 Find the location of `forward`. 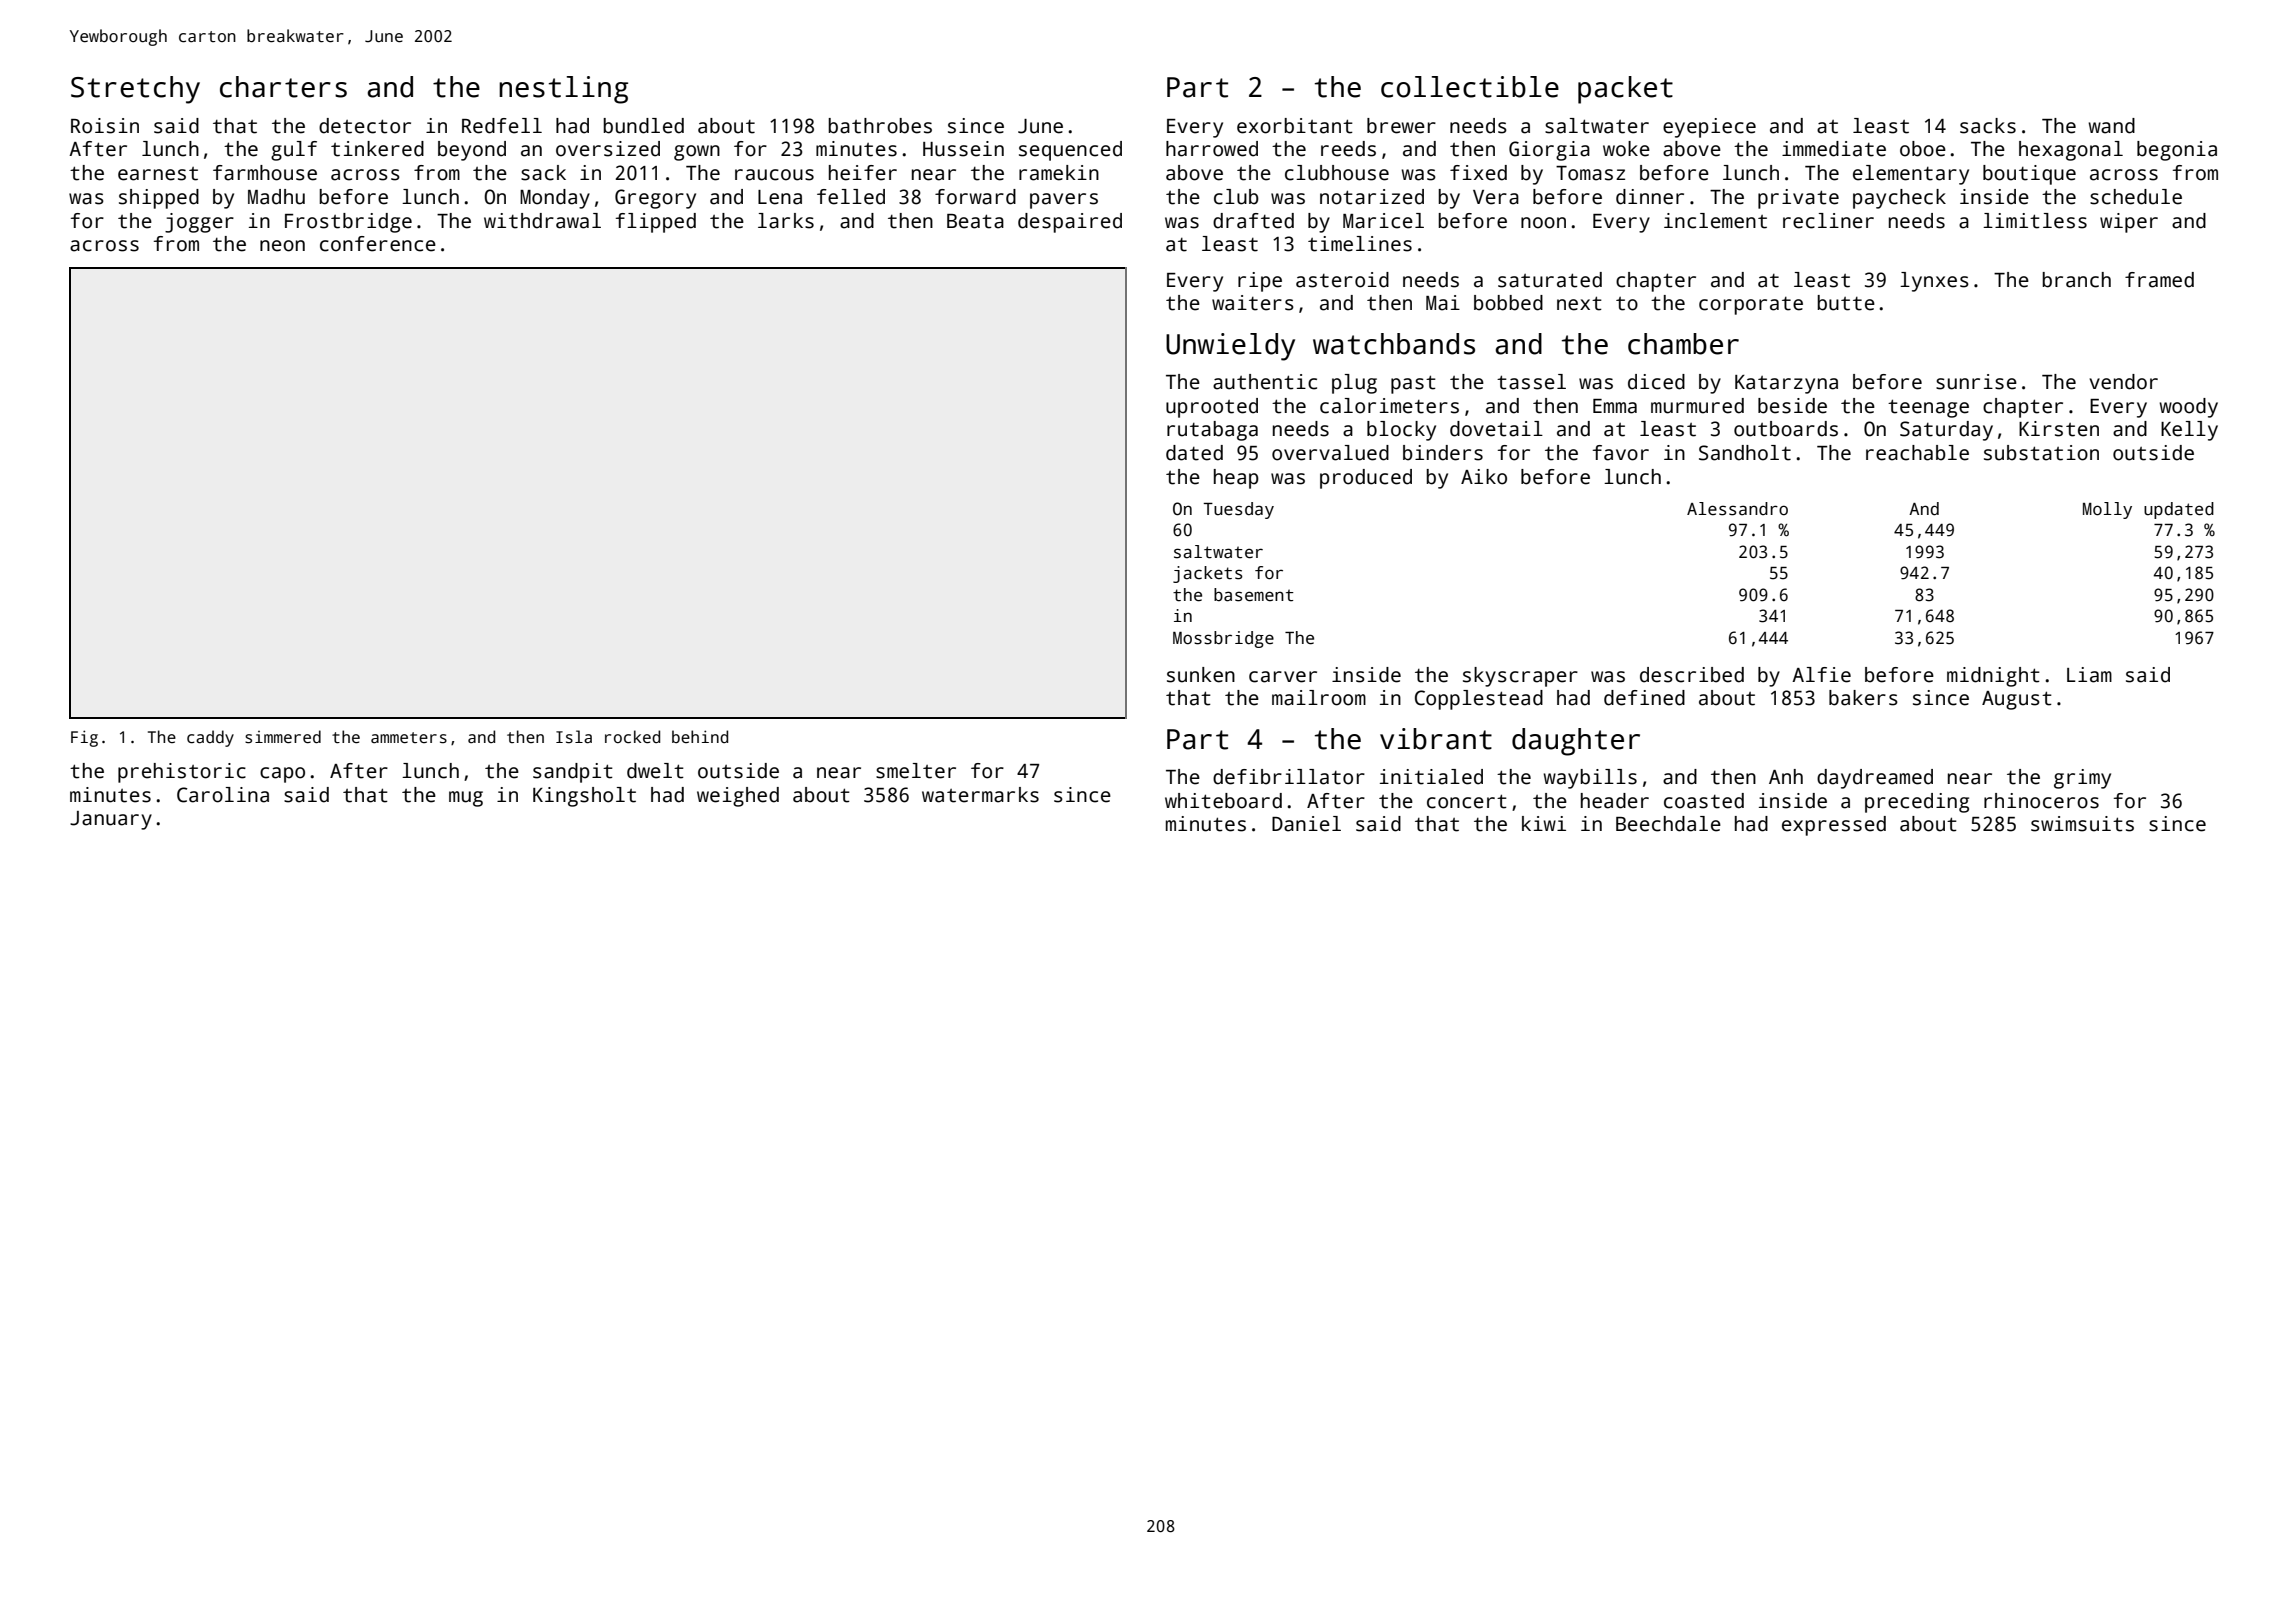

forward is located at coordinates (975, 197).
